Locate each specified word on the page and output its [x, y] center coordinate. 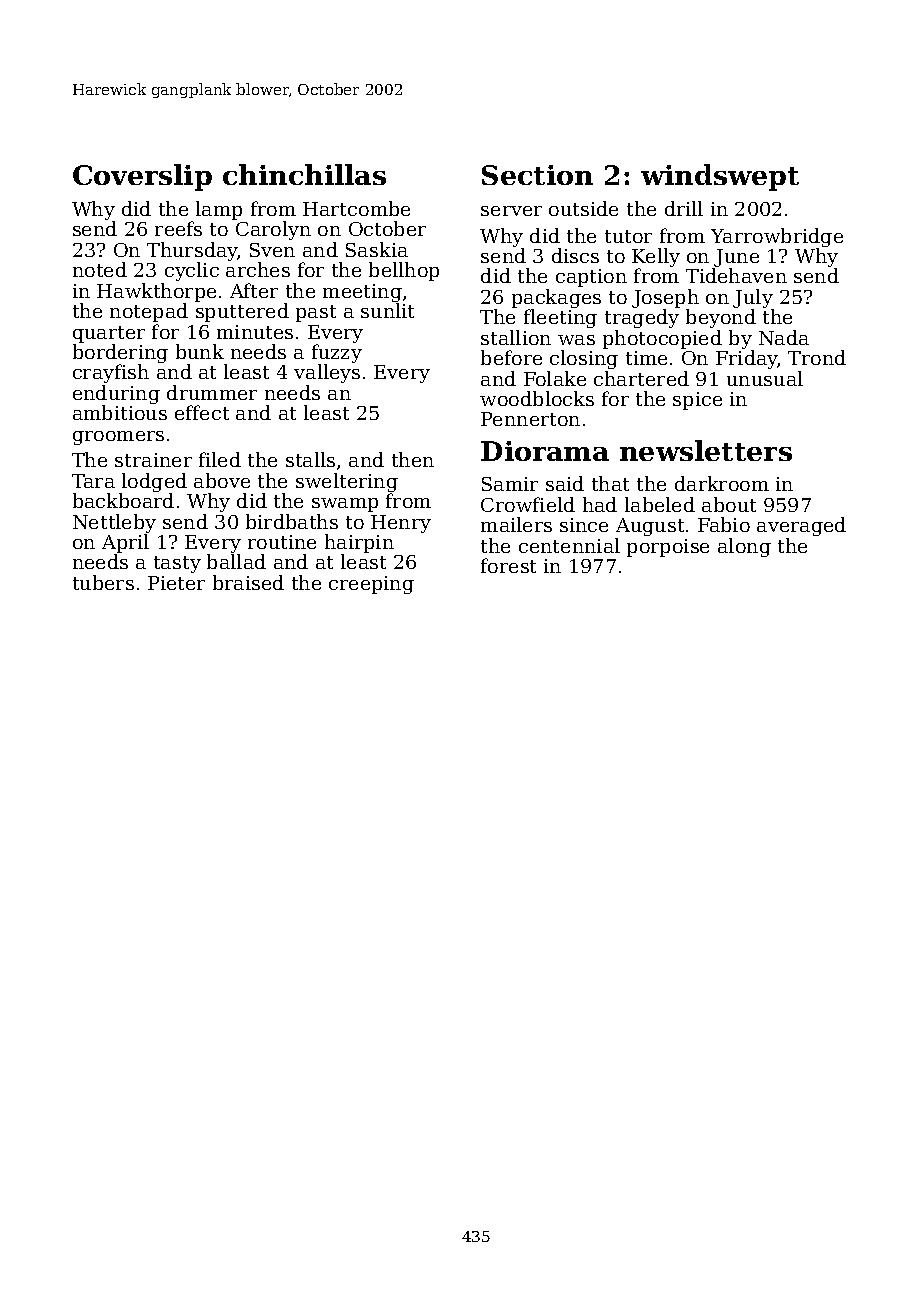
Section [537, 175]
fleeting [560, 318]
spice [697, 401]
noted [100, 269]
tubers [103, 582]
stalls [310, 459]
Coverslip [142, 177]
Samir [510, 484]
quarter [109, 334]
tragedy [642, 318]
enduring [116, 394]
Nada [784, 337]
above [222, 480]
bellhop [404, 271]
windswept [720, 177]
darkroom [722, 483]
